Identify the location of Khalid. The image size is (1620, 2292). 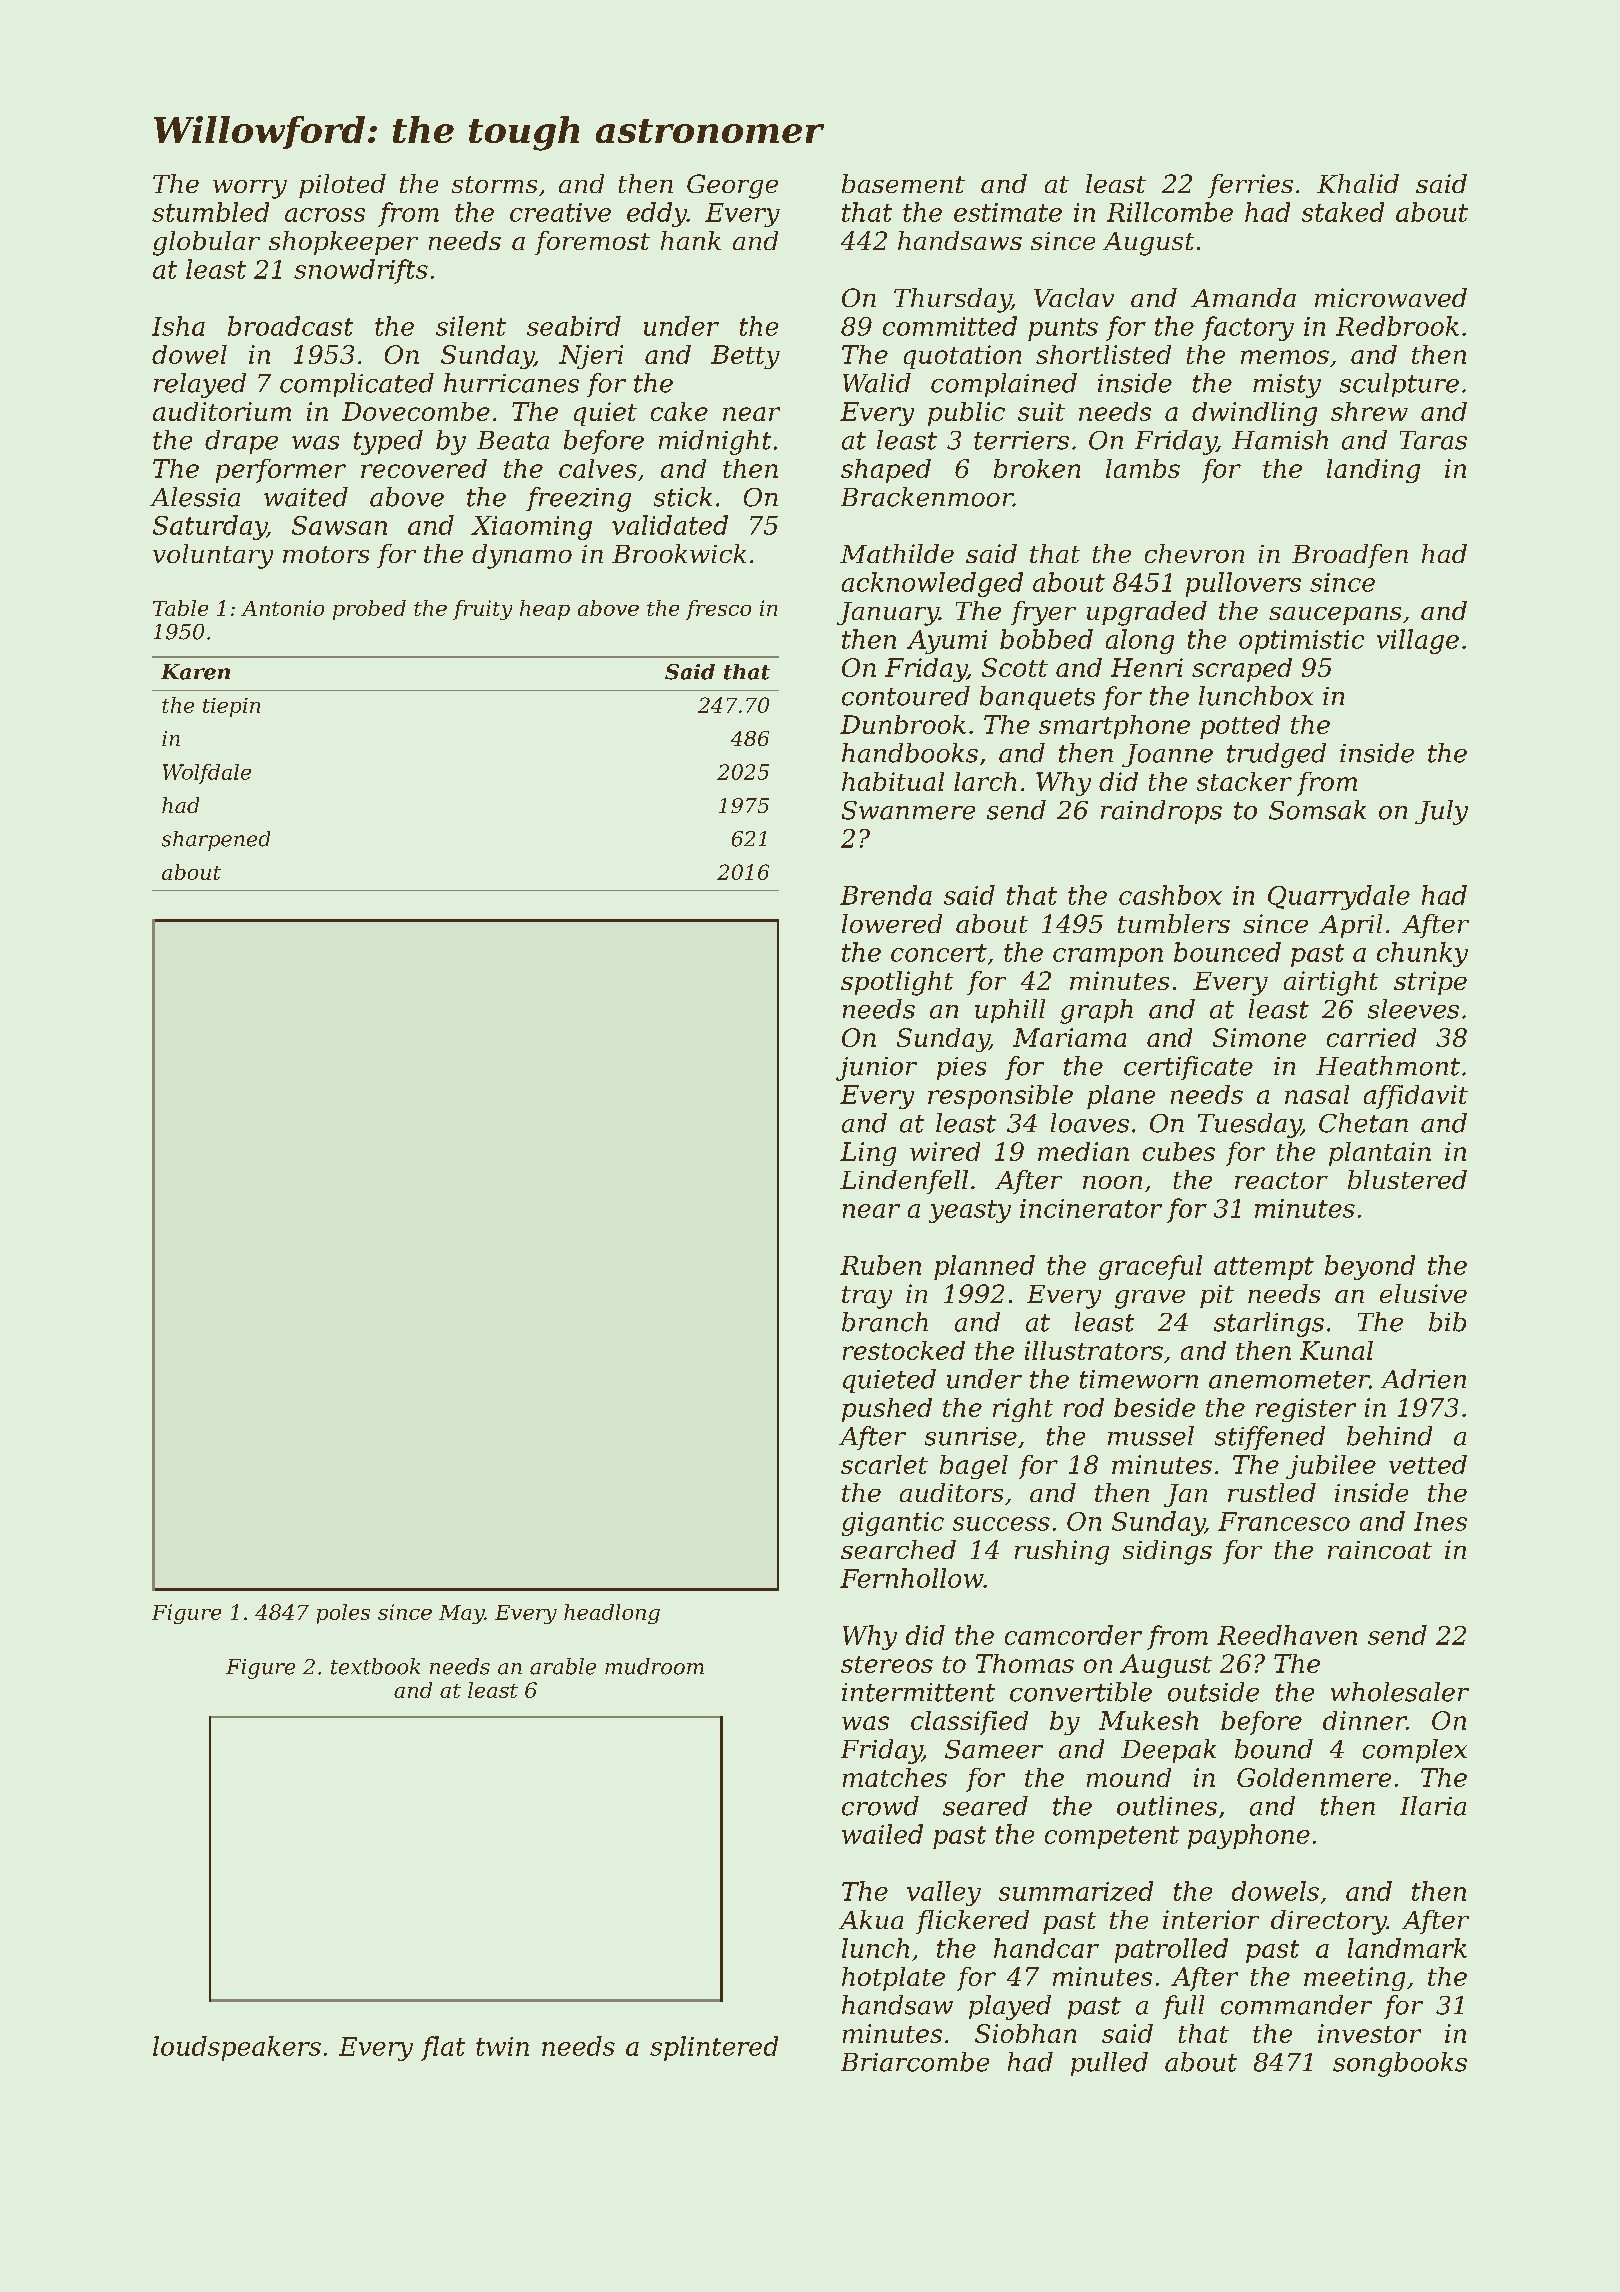
(1358, 183).
